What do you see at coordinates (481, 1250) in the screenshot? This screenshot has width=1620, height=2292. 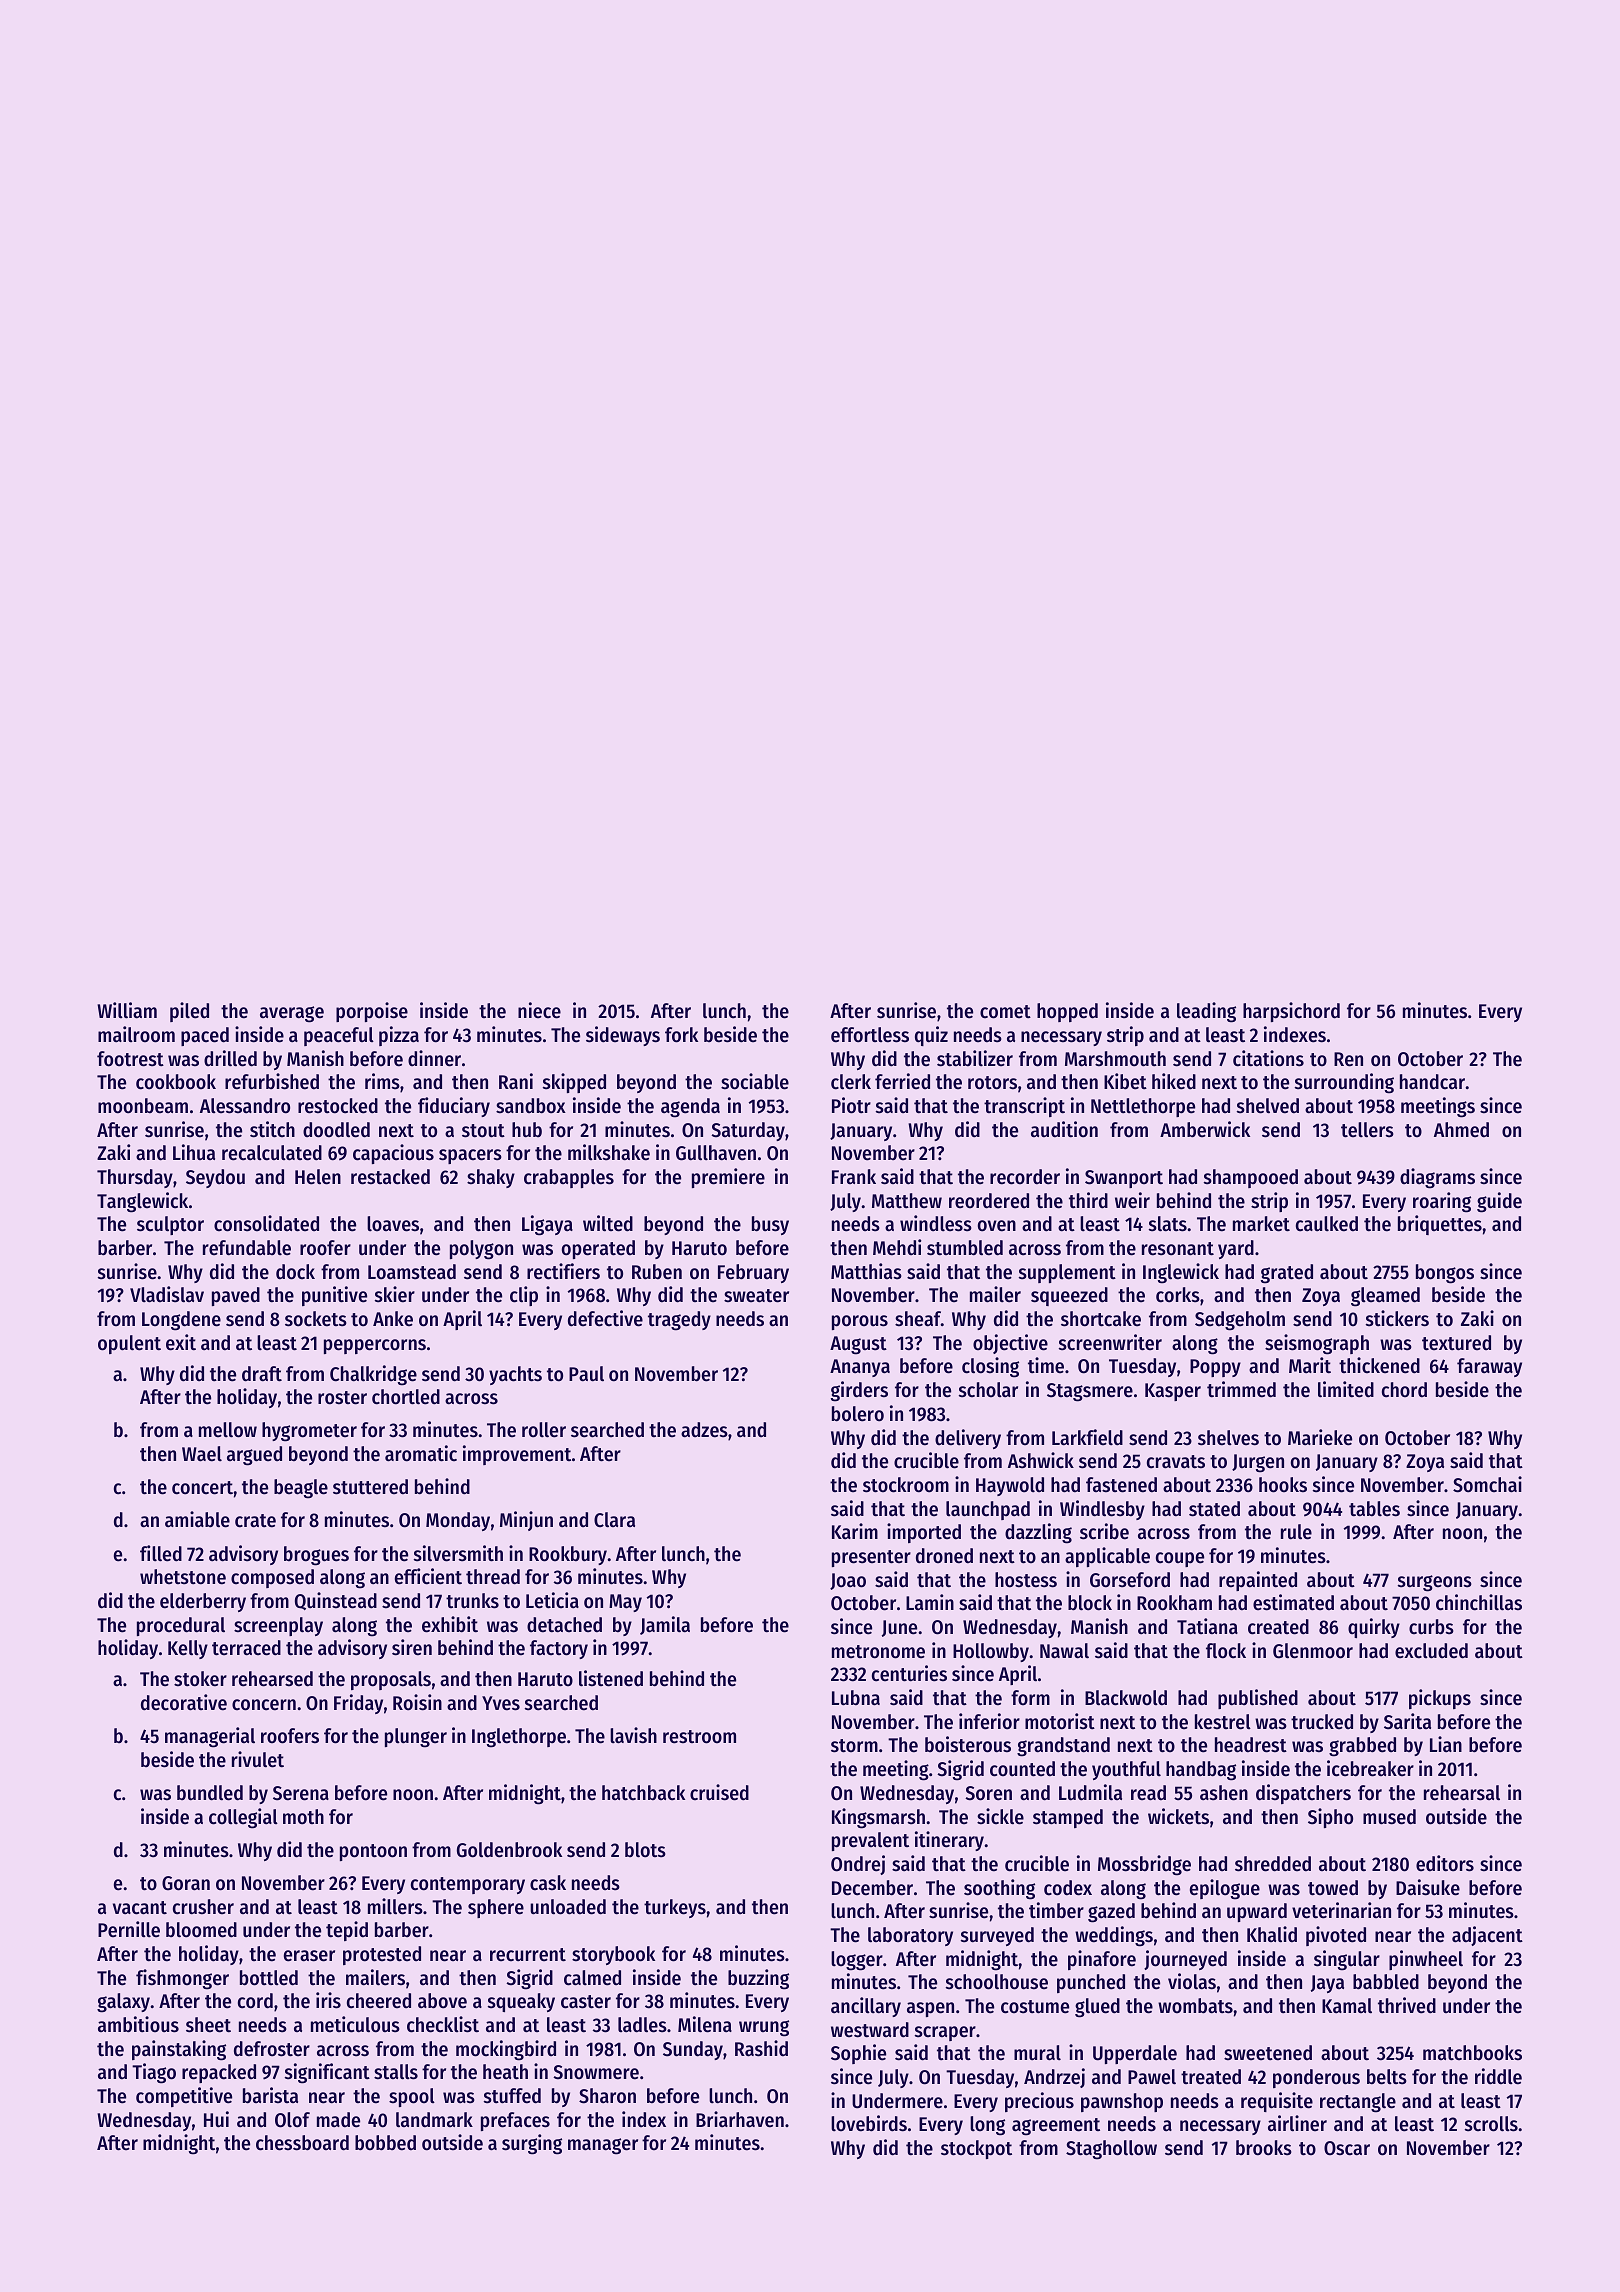 I see `polygon` at bounding box center [481, 1250].
